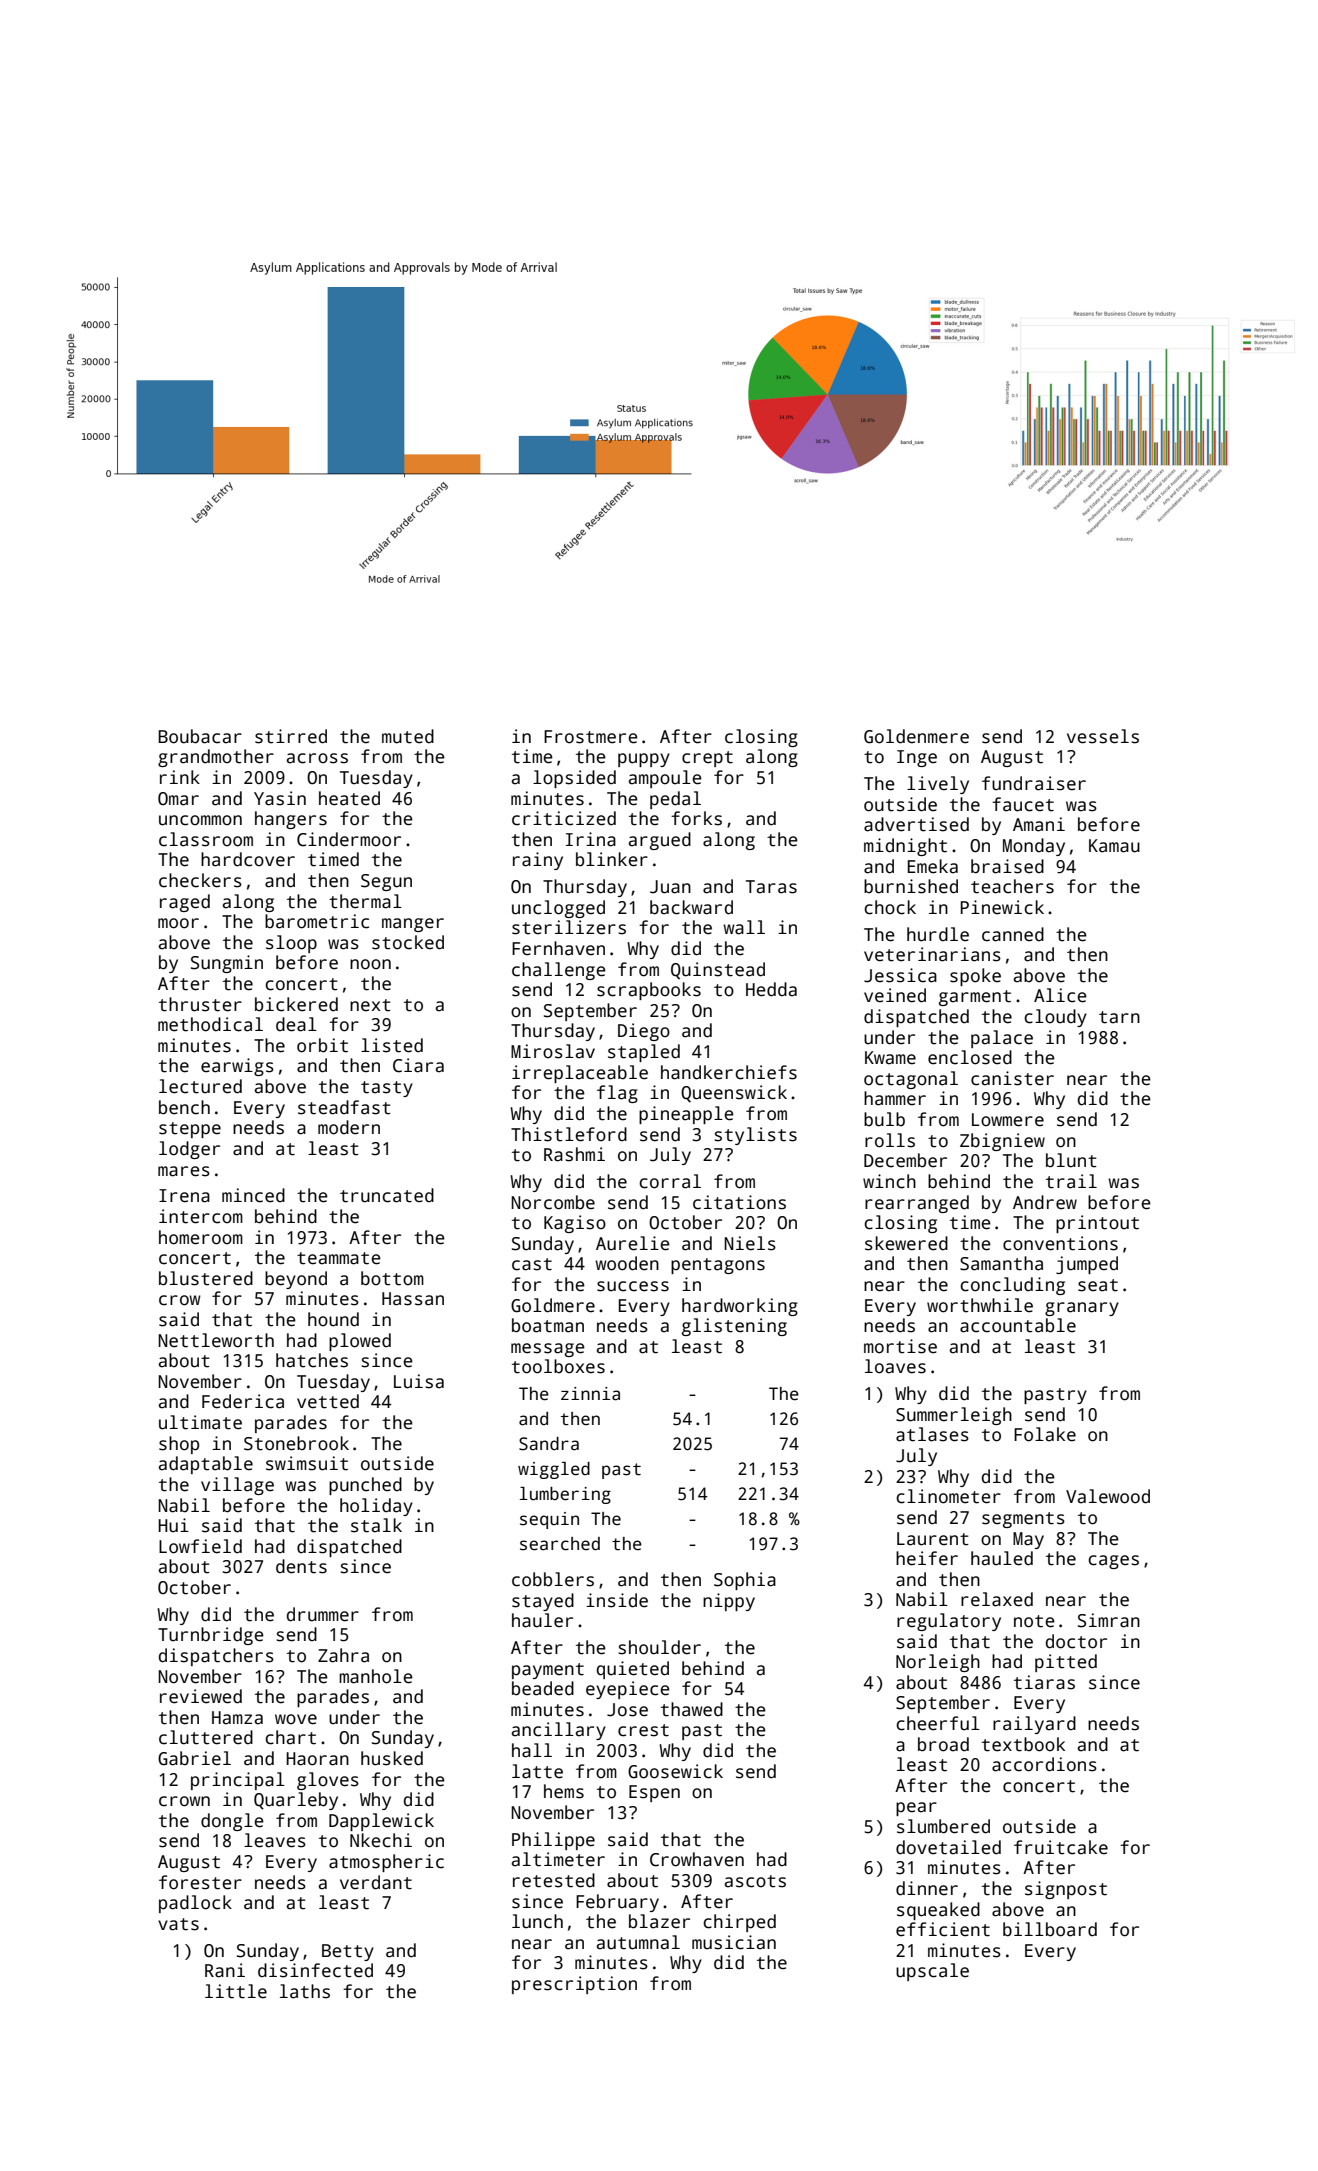 The image size is (1318, 2171). I want to click on hardcover, so click(248, 859).
